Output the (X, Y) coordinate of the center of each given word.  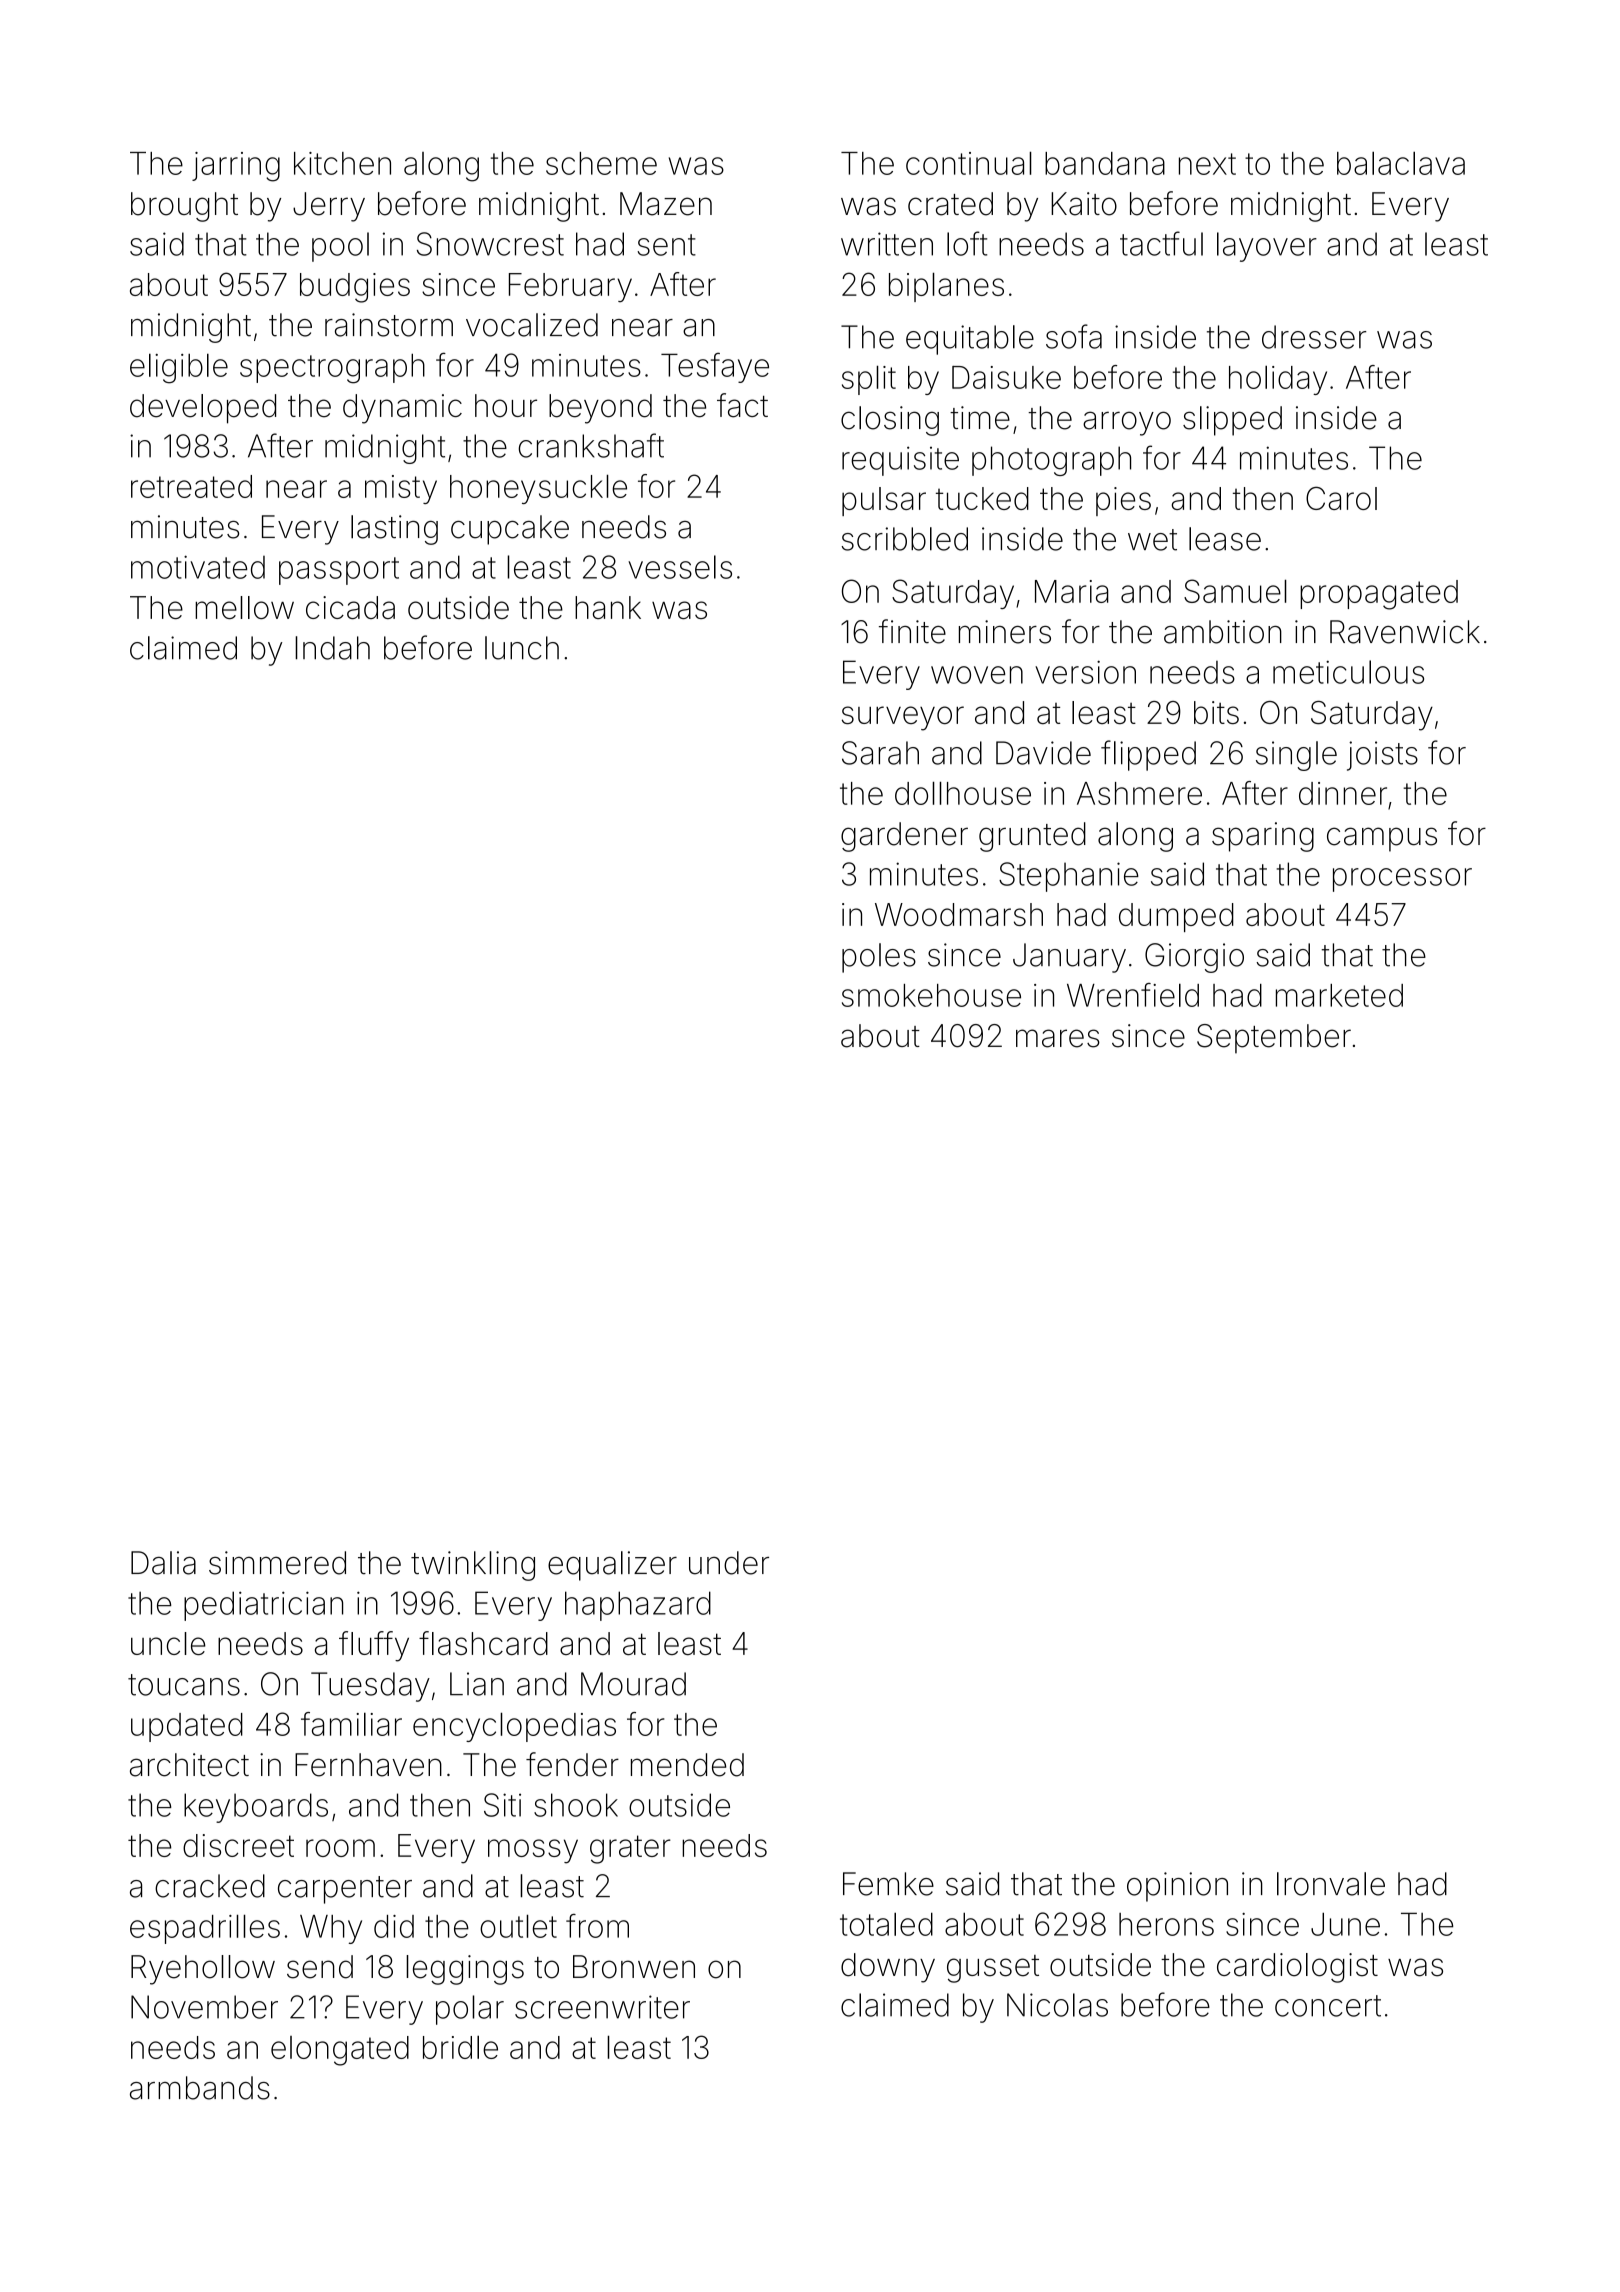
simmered (277, 1563)
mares (1058, 1038)
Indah (332, 648)
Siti (502, 1805)
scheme (601, 163)
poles (879, 958)
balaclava (1401, 163)
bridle (460, 2047)
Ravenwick (1405, 632)
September (1274, 1039)
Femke (888, 1884)
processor (1402, 880)
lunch (522, 648)
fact (742, 405)
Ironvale (1331, 1884)
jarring (236, 167)
